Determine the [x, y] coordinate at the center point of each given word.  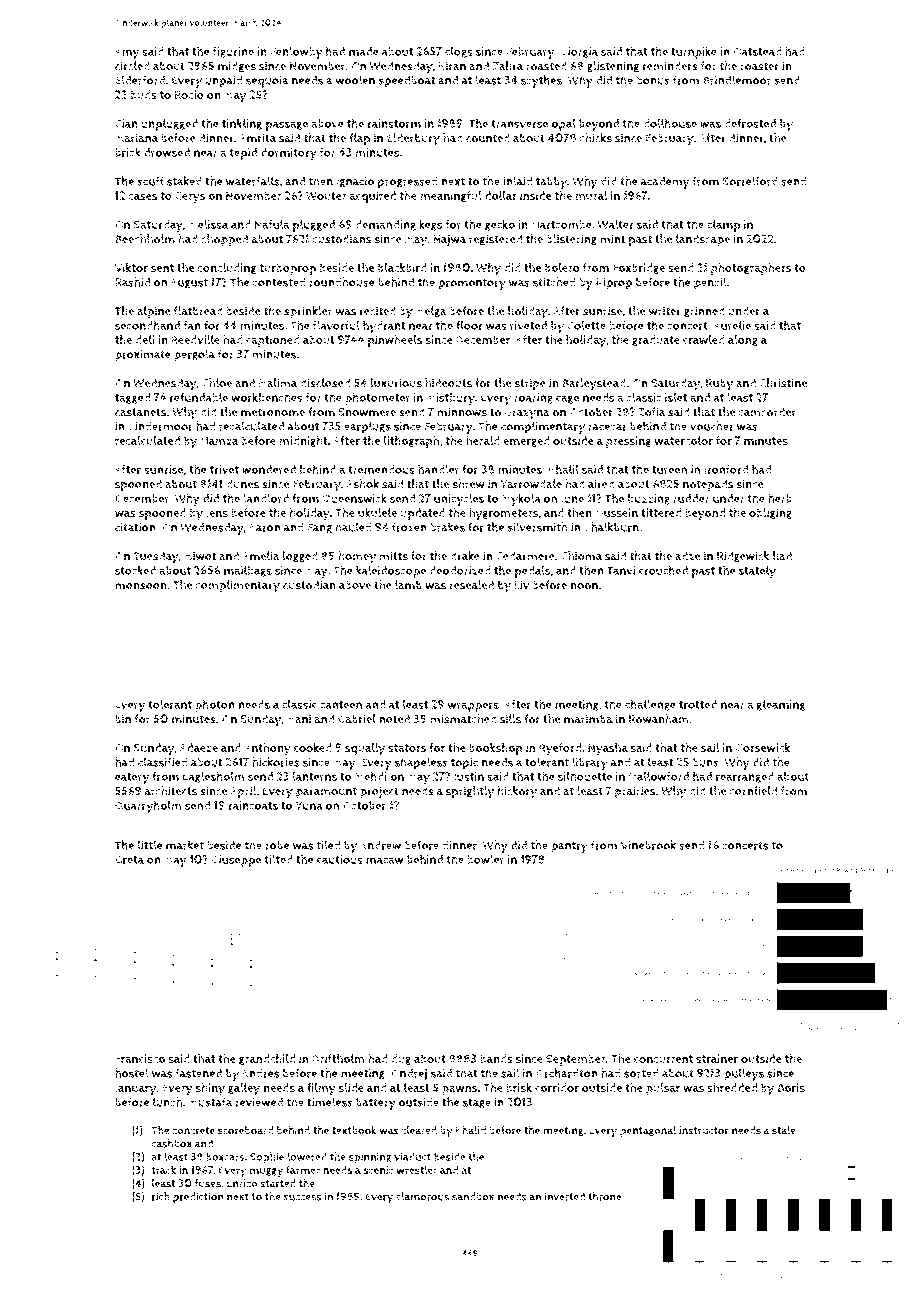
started [278, 1183]
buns [706, 762]
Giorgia [579, 52]
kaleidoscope [391, 571]
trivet [224, 469]
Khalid [471, 1130]
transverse [519, 124]
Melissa [208, 224]
